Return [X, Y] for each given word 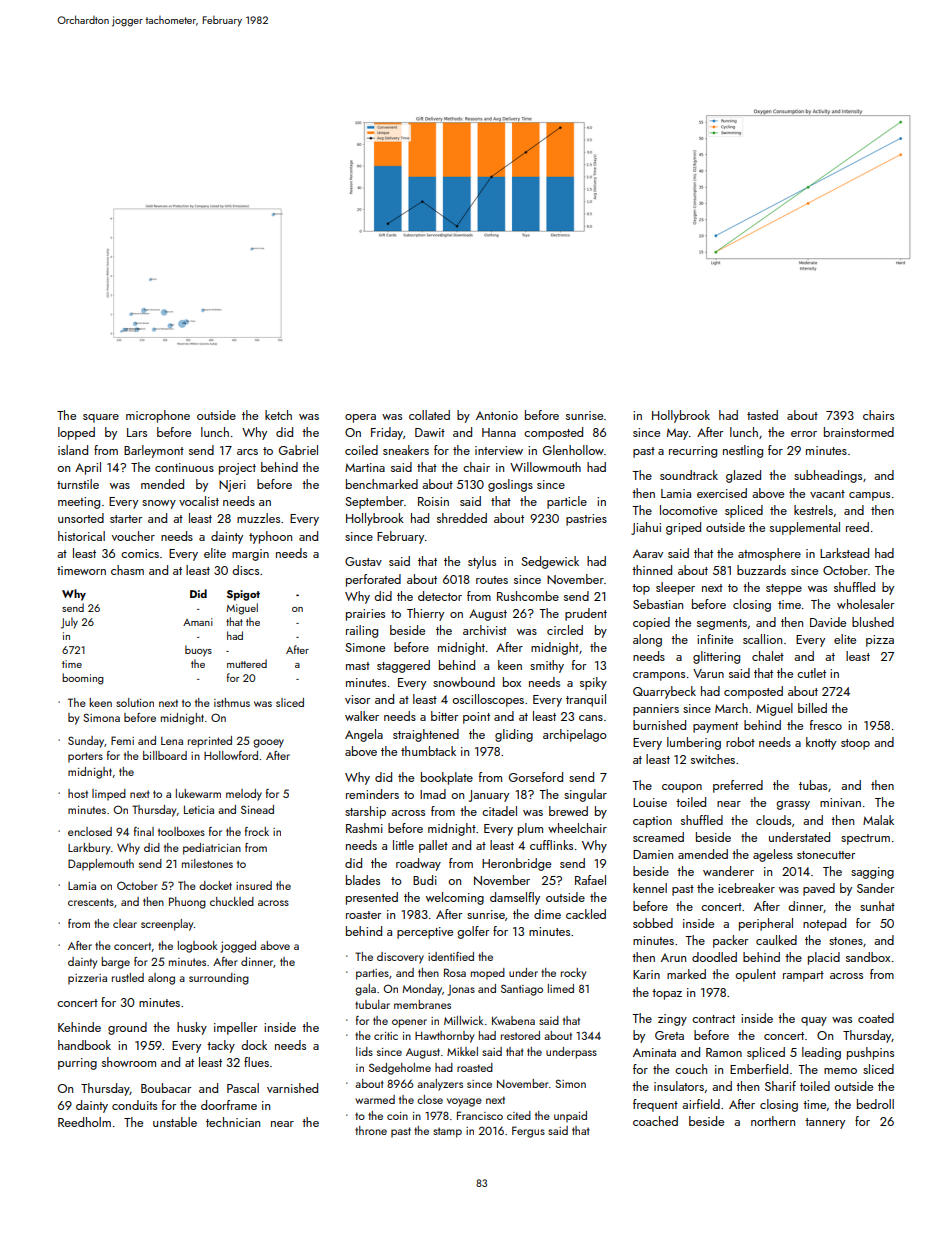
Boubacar [166, 1088]
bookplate [447, 778]
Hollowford [231, 755]
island [73, 450]
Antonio [497, 415]
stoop [855, 744]
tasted [762, 415]
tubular [372, 1004]
